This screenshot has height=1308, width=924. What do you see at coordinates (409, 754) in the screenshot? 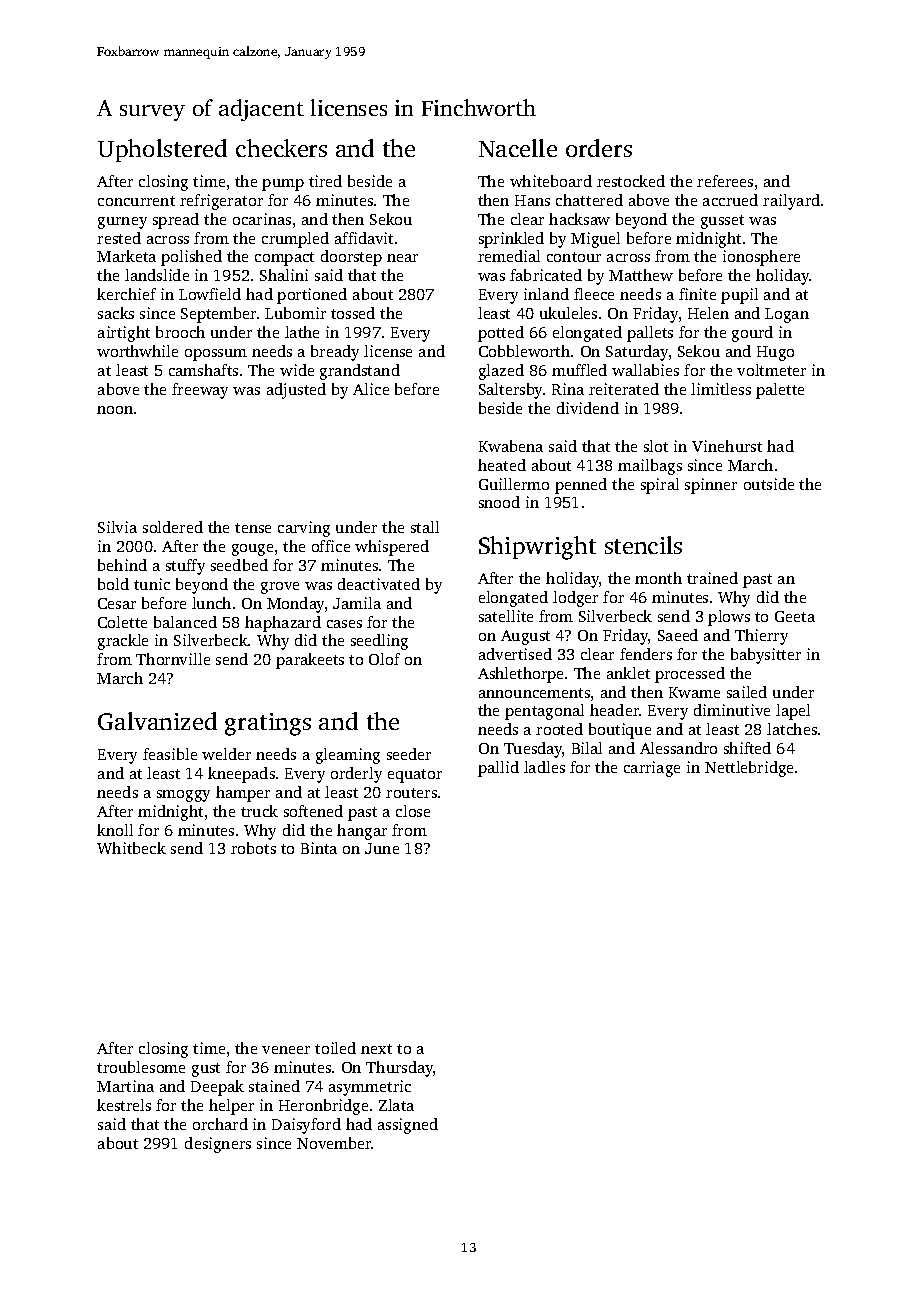
I see `seeder` at bounding box center [409, 754].
